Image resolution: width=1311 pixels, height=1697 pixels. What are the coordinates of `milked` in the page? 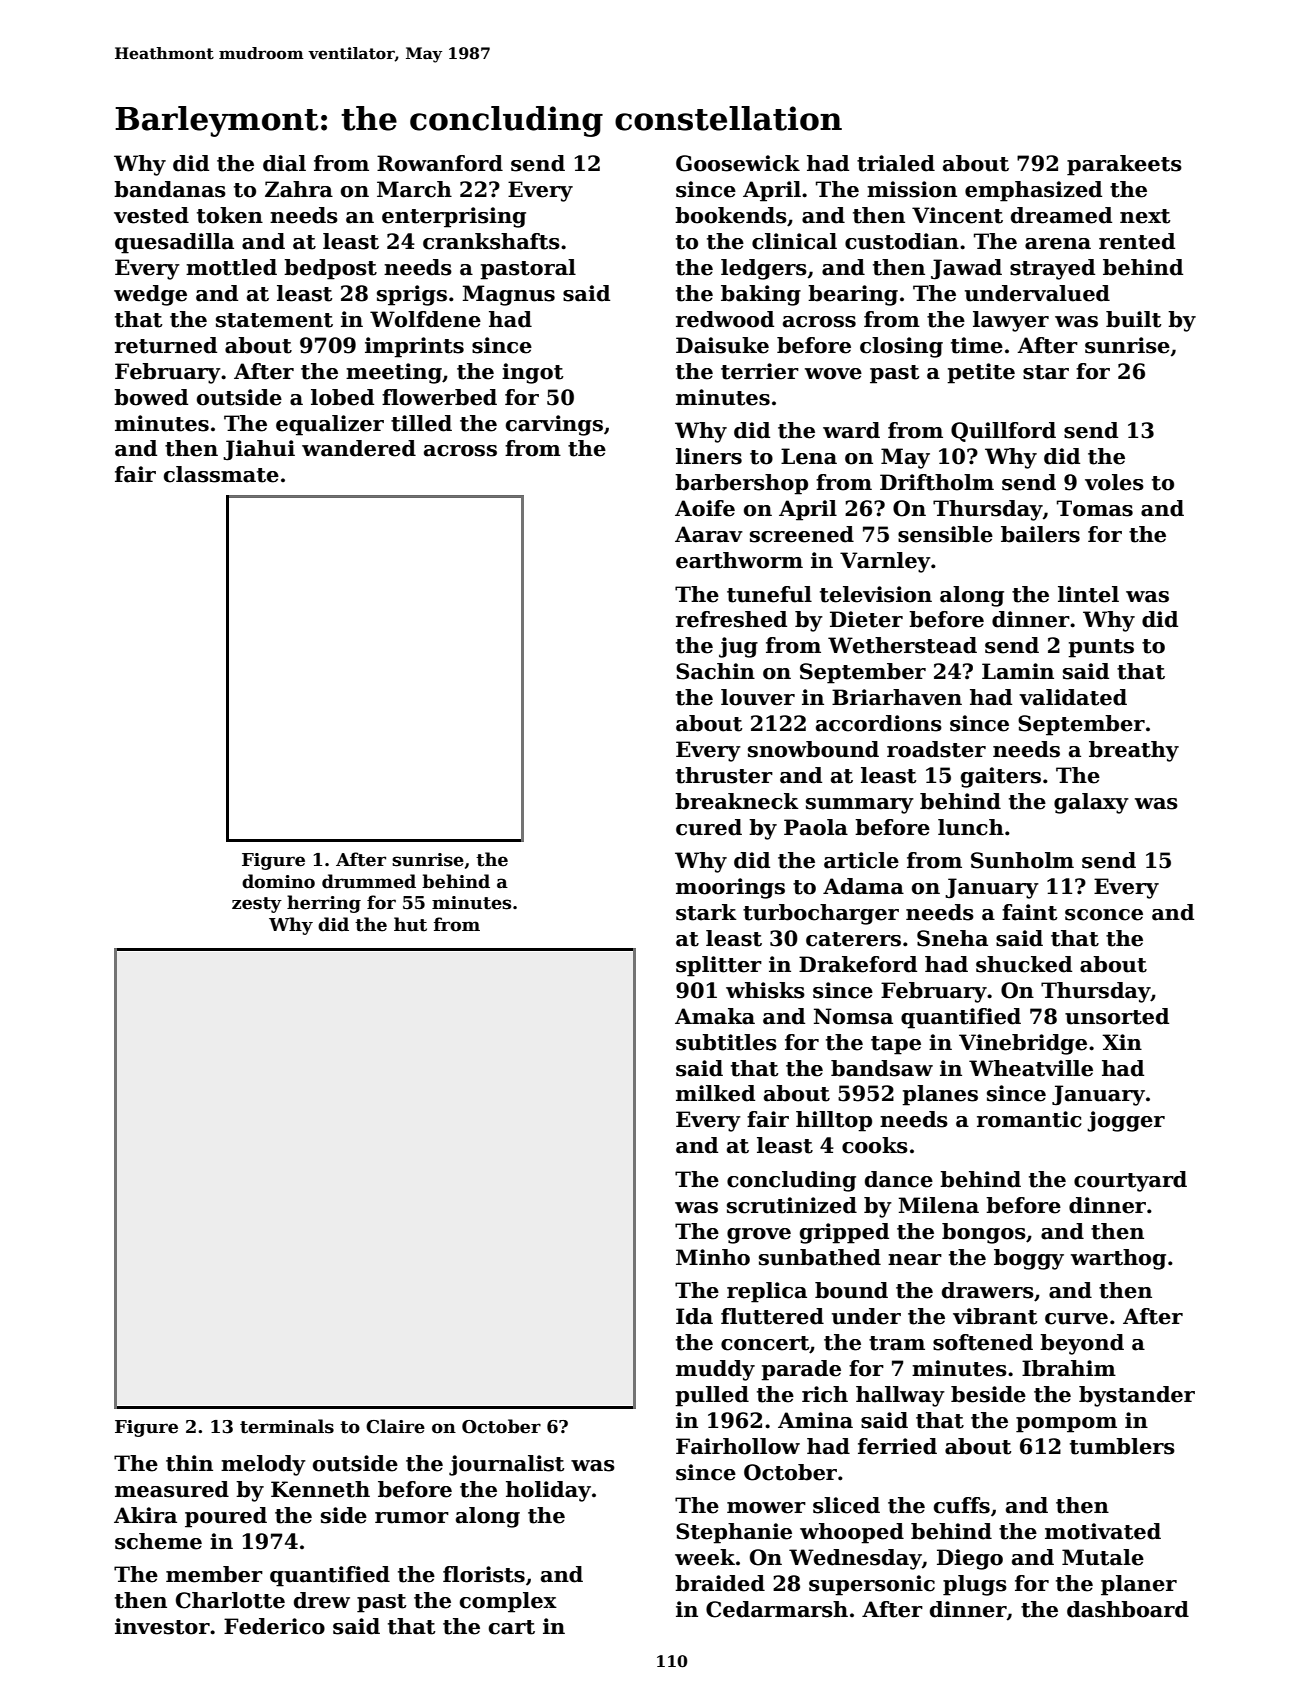 It's located at (715, 1093).
